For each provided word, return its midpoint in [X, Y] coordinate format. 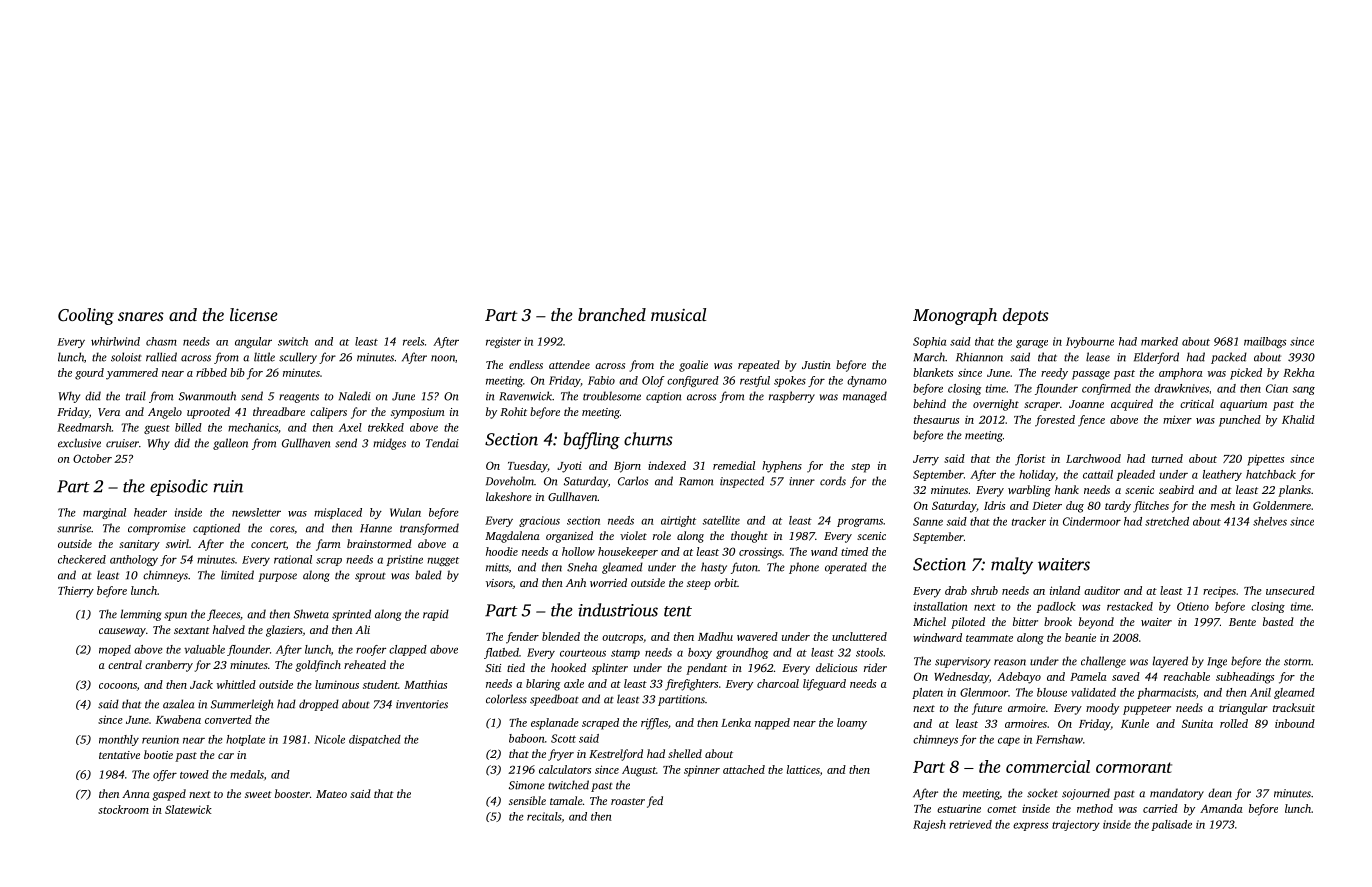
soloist [126, 357]
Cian [1277, 388]
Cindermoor [1092, 521]
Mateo [331, 794]
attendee [569, 364]
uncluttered [859, 636]
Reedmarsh [84, 427]
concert [268, 544]
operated [846, 568]
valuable [204, 649]
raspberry [792, 397]
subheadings [1245, 678]
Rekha [1299, 372]
